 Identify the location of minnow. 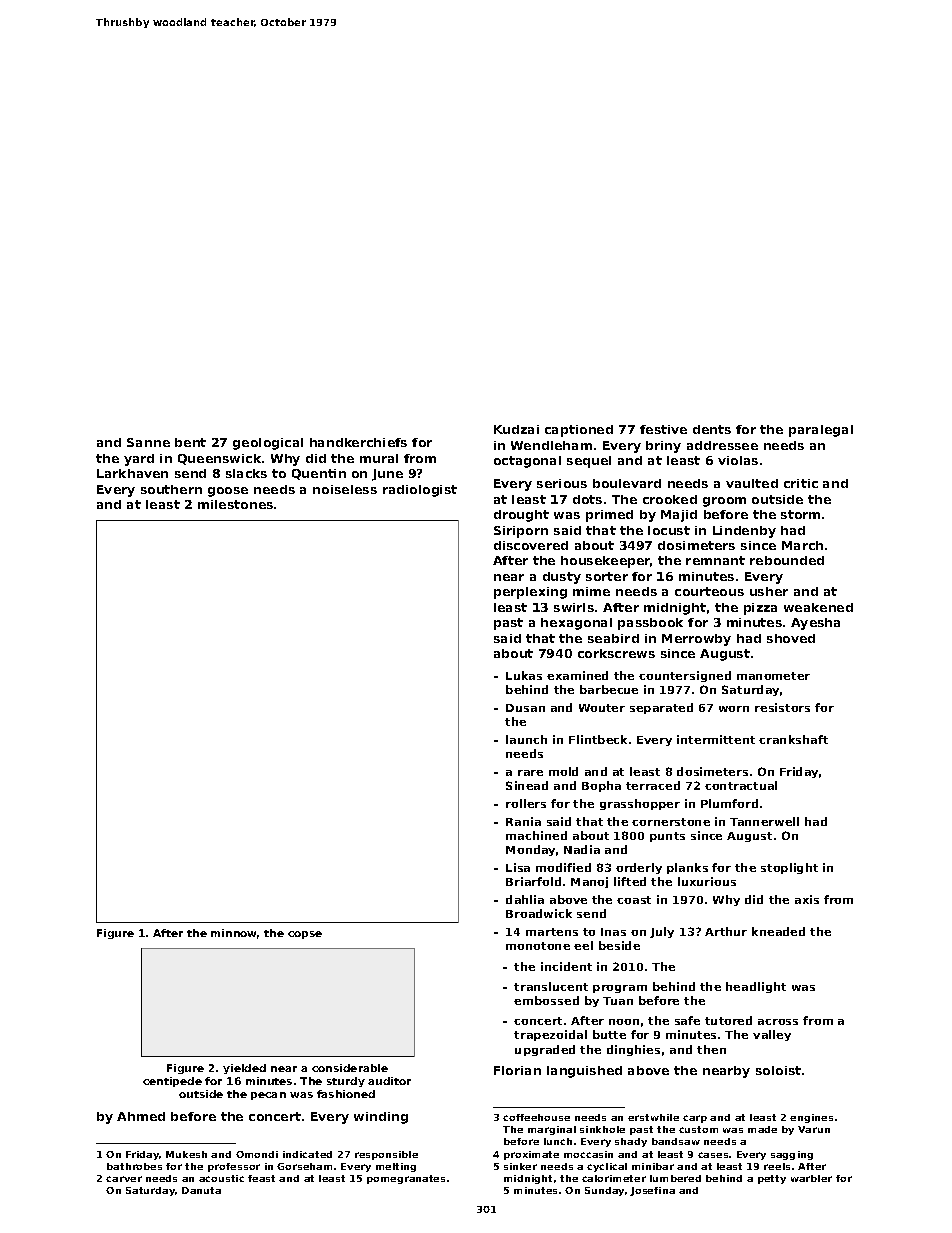
(233, 933).
